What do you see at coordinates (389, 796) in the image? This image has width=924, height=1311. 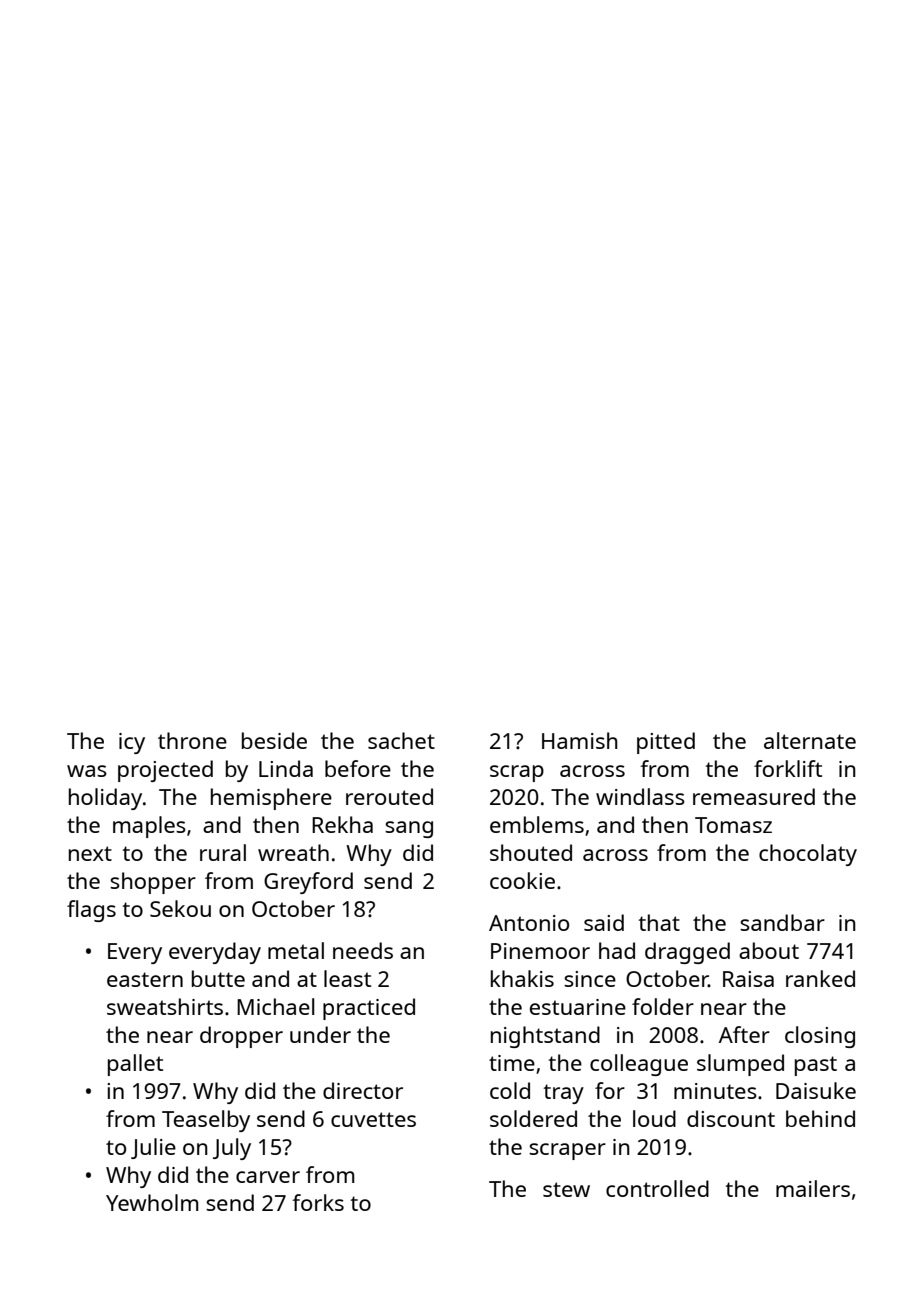 I see `rerouted` at bounding box center [389, 796].
